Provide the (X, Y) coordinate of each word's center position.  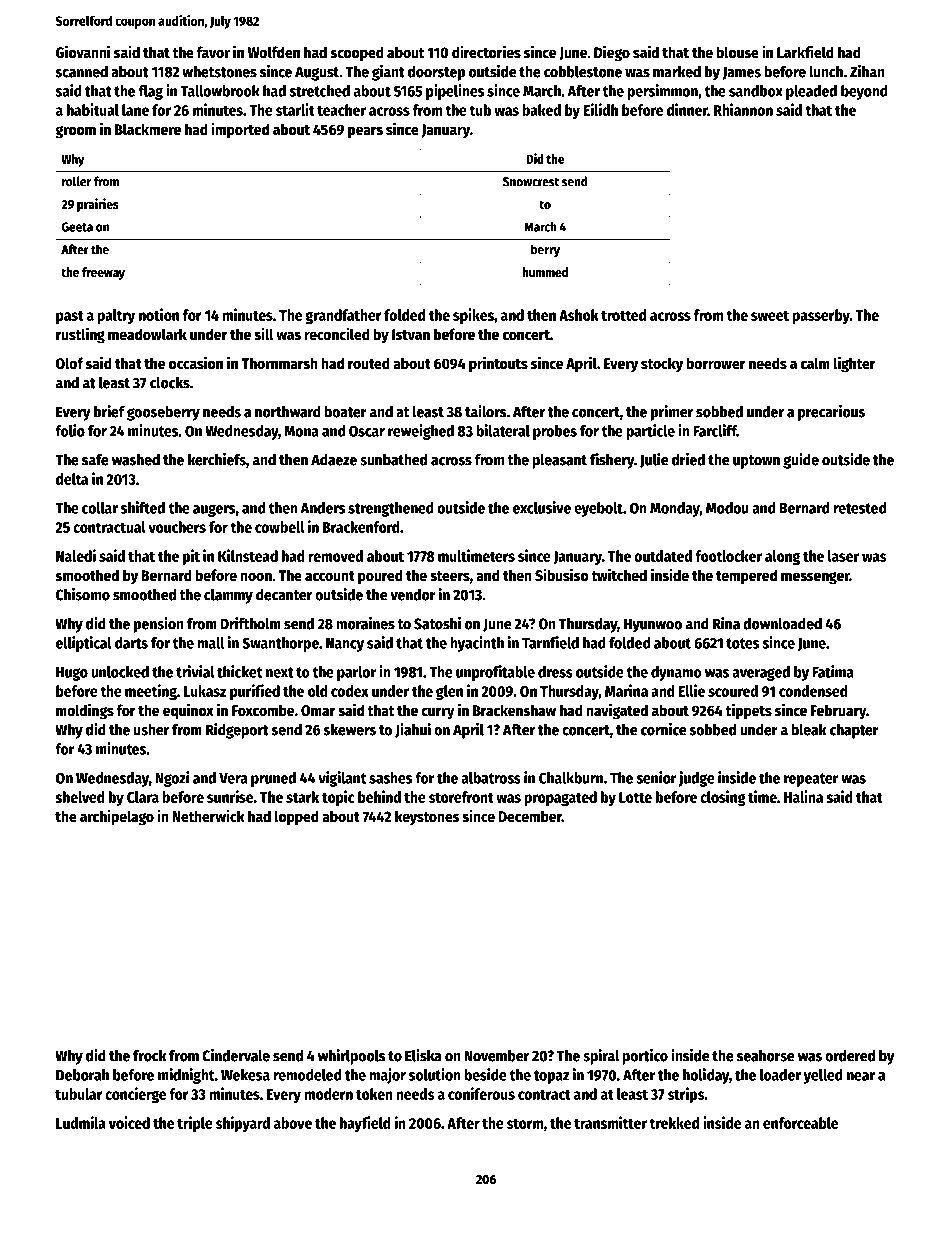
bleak (808, 730)
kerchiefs (217, 459)
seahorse (765, 1056)
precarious (831, 413)
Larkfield (805, 52)
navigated (617, 711)
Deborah (82, 1075)
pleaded (811, 92)
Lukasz (205, 691)
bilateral (503, 430)
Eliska (423, 1055)
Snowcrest (531, 182)
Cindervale (236, 1055)
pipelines (455, 92)
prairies (97, 205)
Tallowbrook (220, 91)
